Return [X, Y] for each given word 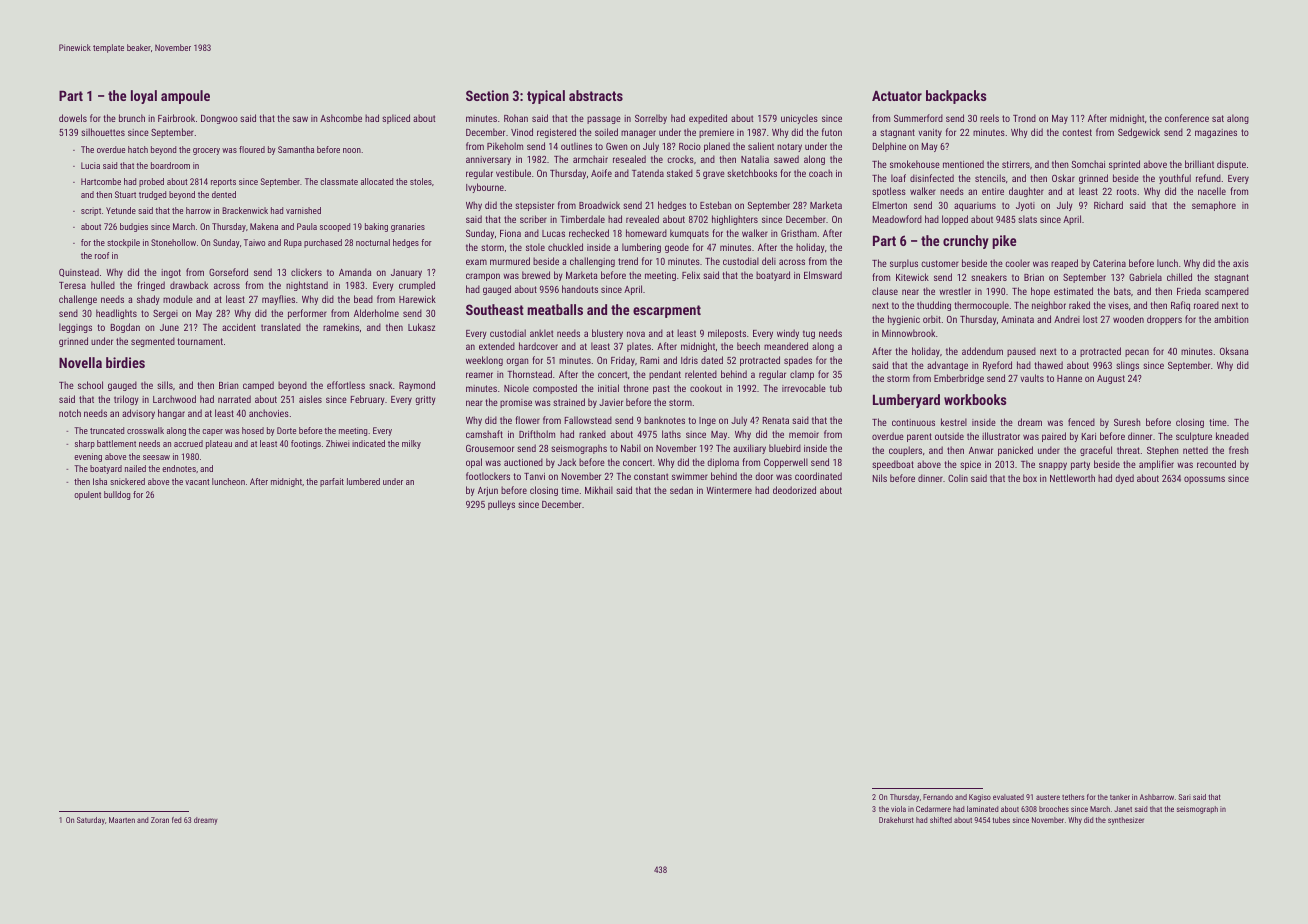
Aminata [1017, 319]
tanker [1120, 797]
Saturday [91, 821]
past [661, 389]
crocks [680, 159]
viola [898, 809]
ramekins [341, 327]
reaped [1064, 264]
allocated [377, 181]
